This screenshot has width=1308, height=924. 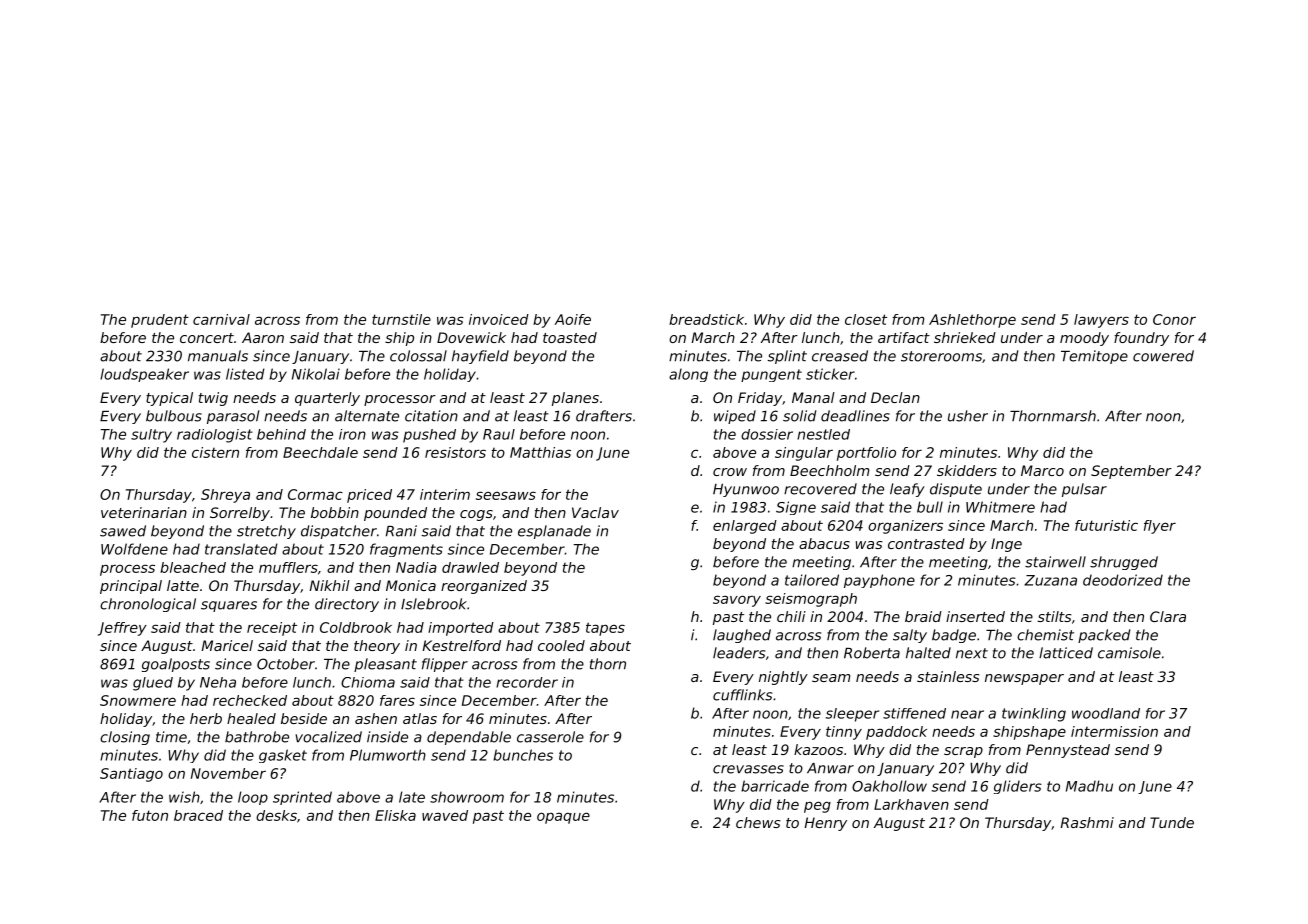 What do you see at coordinates (1024, 679) in the screenshot?
I see `newspaper` at bounding box center [1024, 679].
